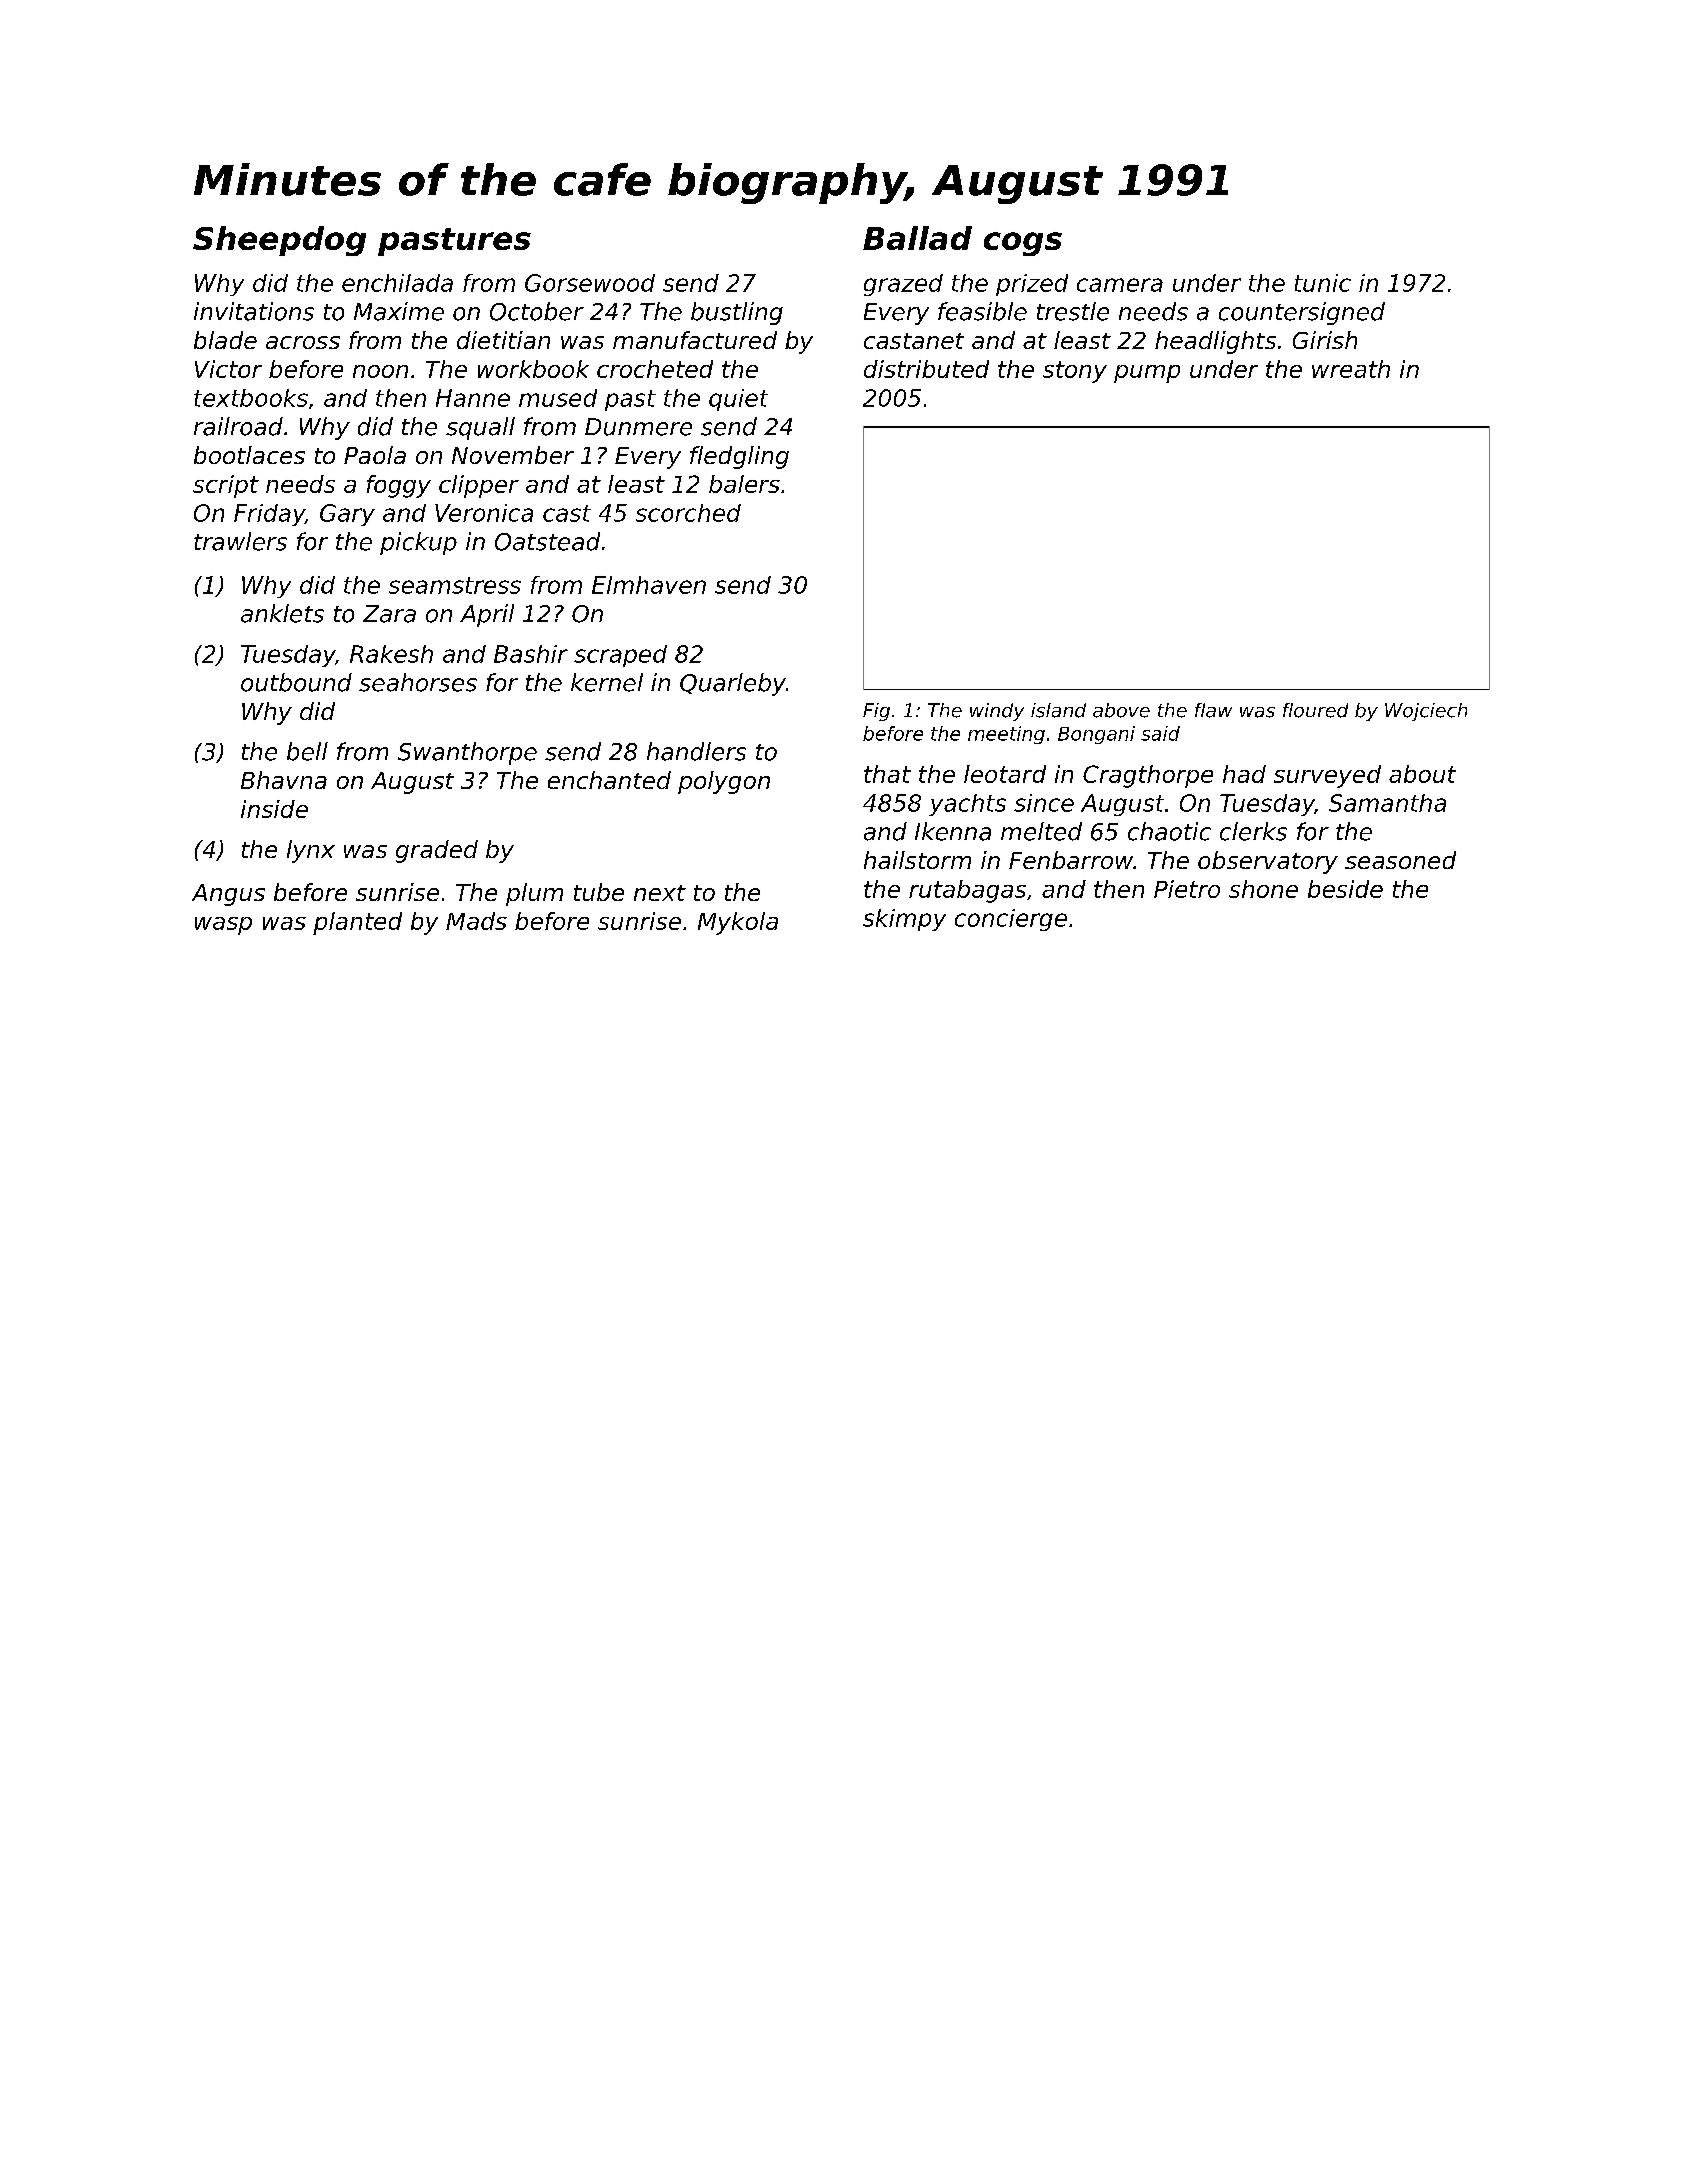 The height and width of the screenshot is (2178, 1683). What do you see at coordinates (1323, 283) in the screenshot?
I see `tunic` at bounding box center [1323, 283].
